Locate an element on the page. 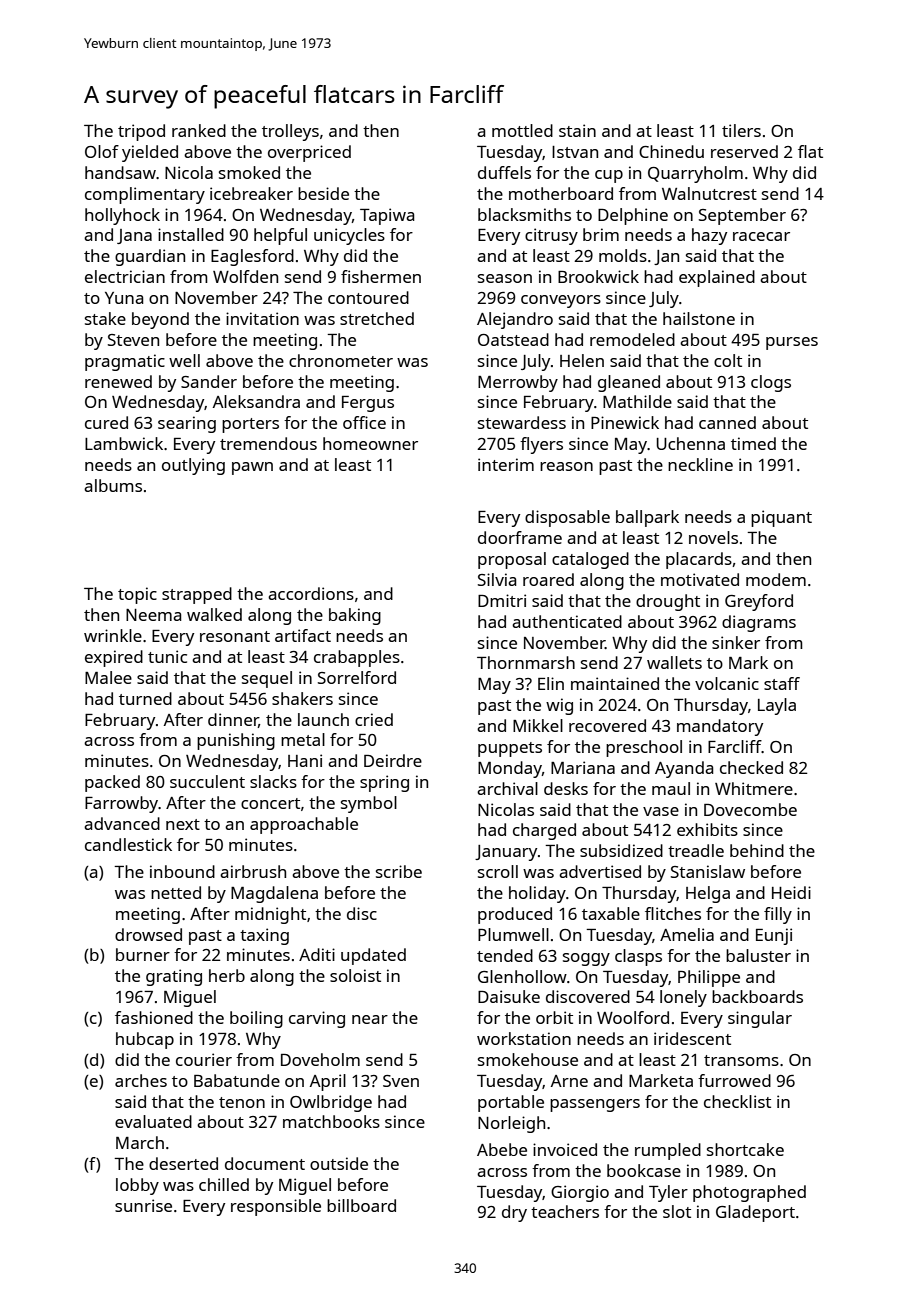  invitation is located at coordinates (262, 318).
